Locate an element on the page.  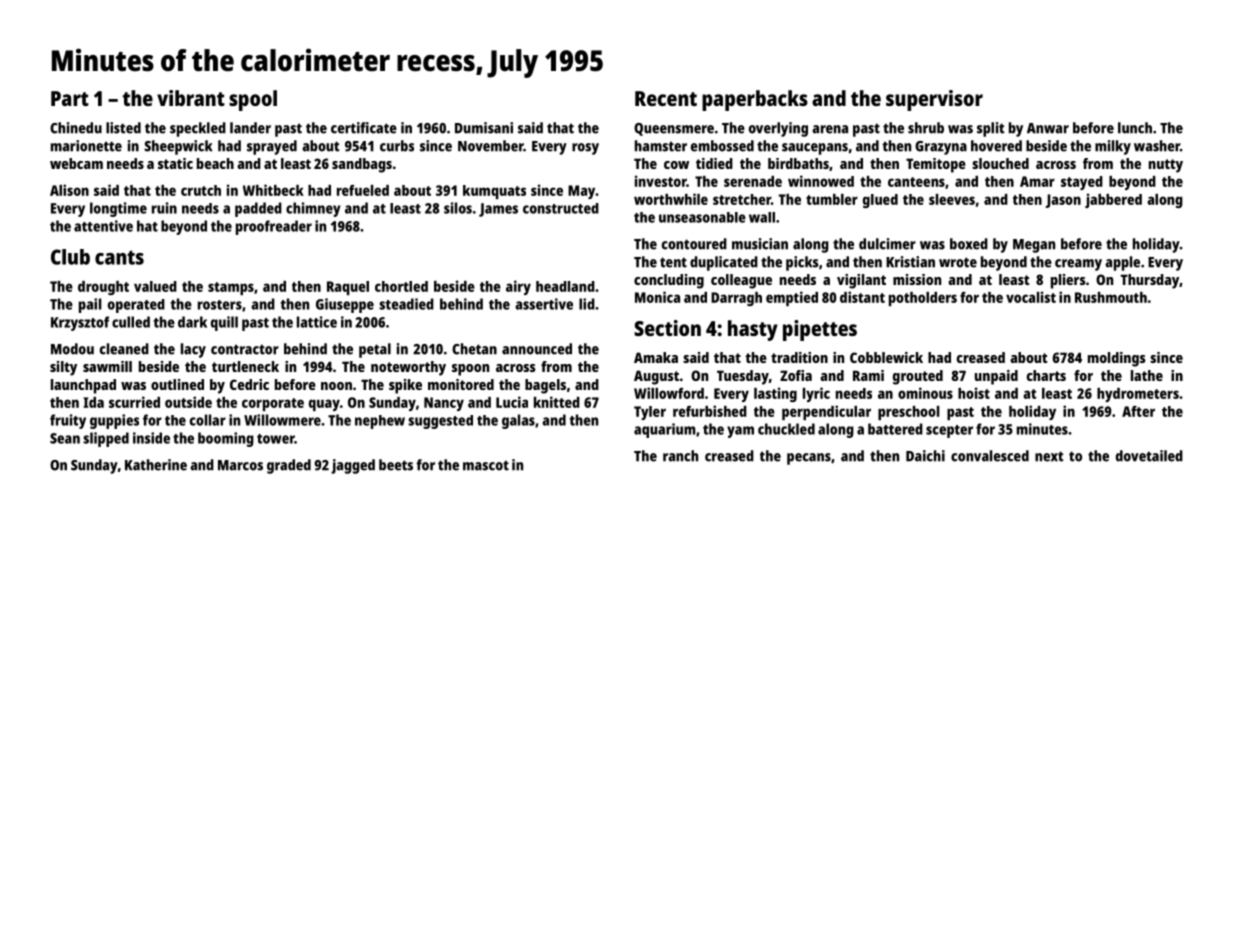
Dumisani is located at coordinates (484, 128).
